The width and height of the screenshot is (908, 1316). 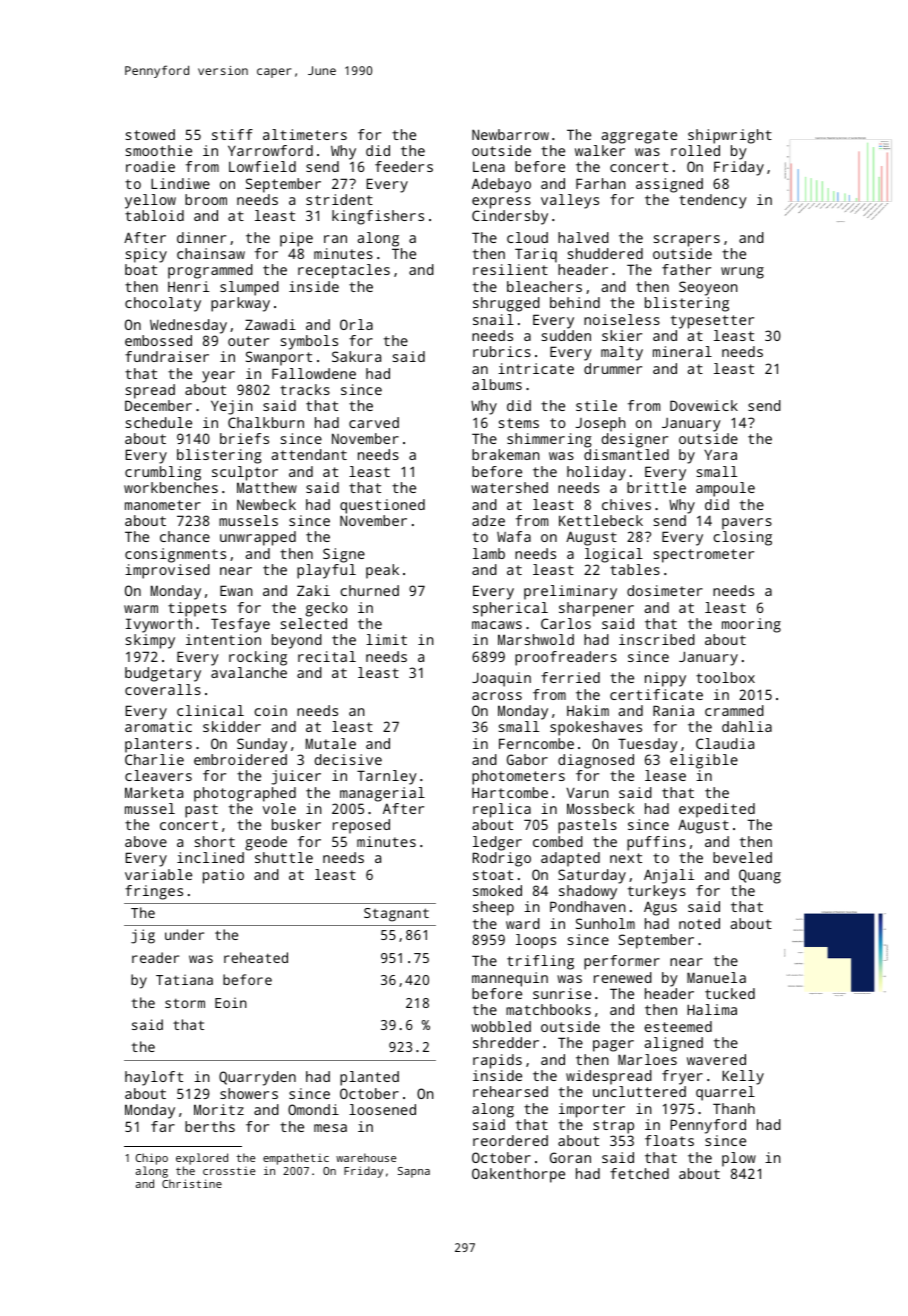 I want to click on Swanport, so click(x=279, y=358).
